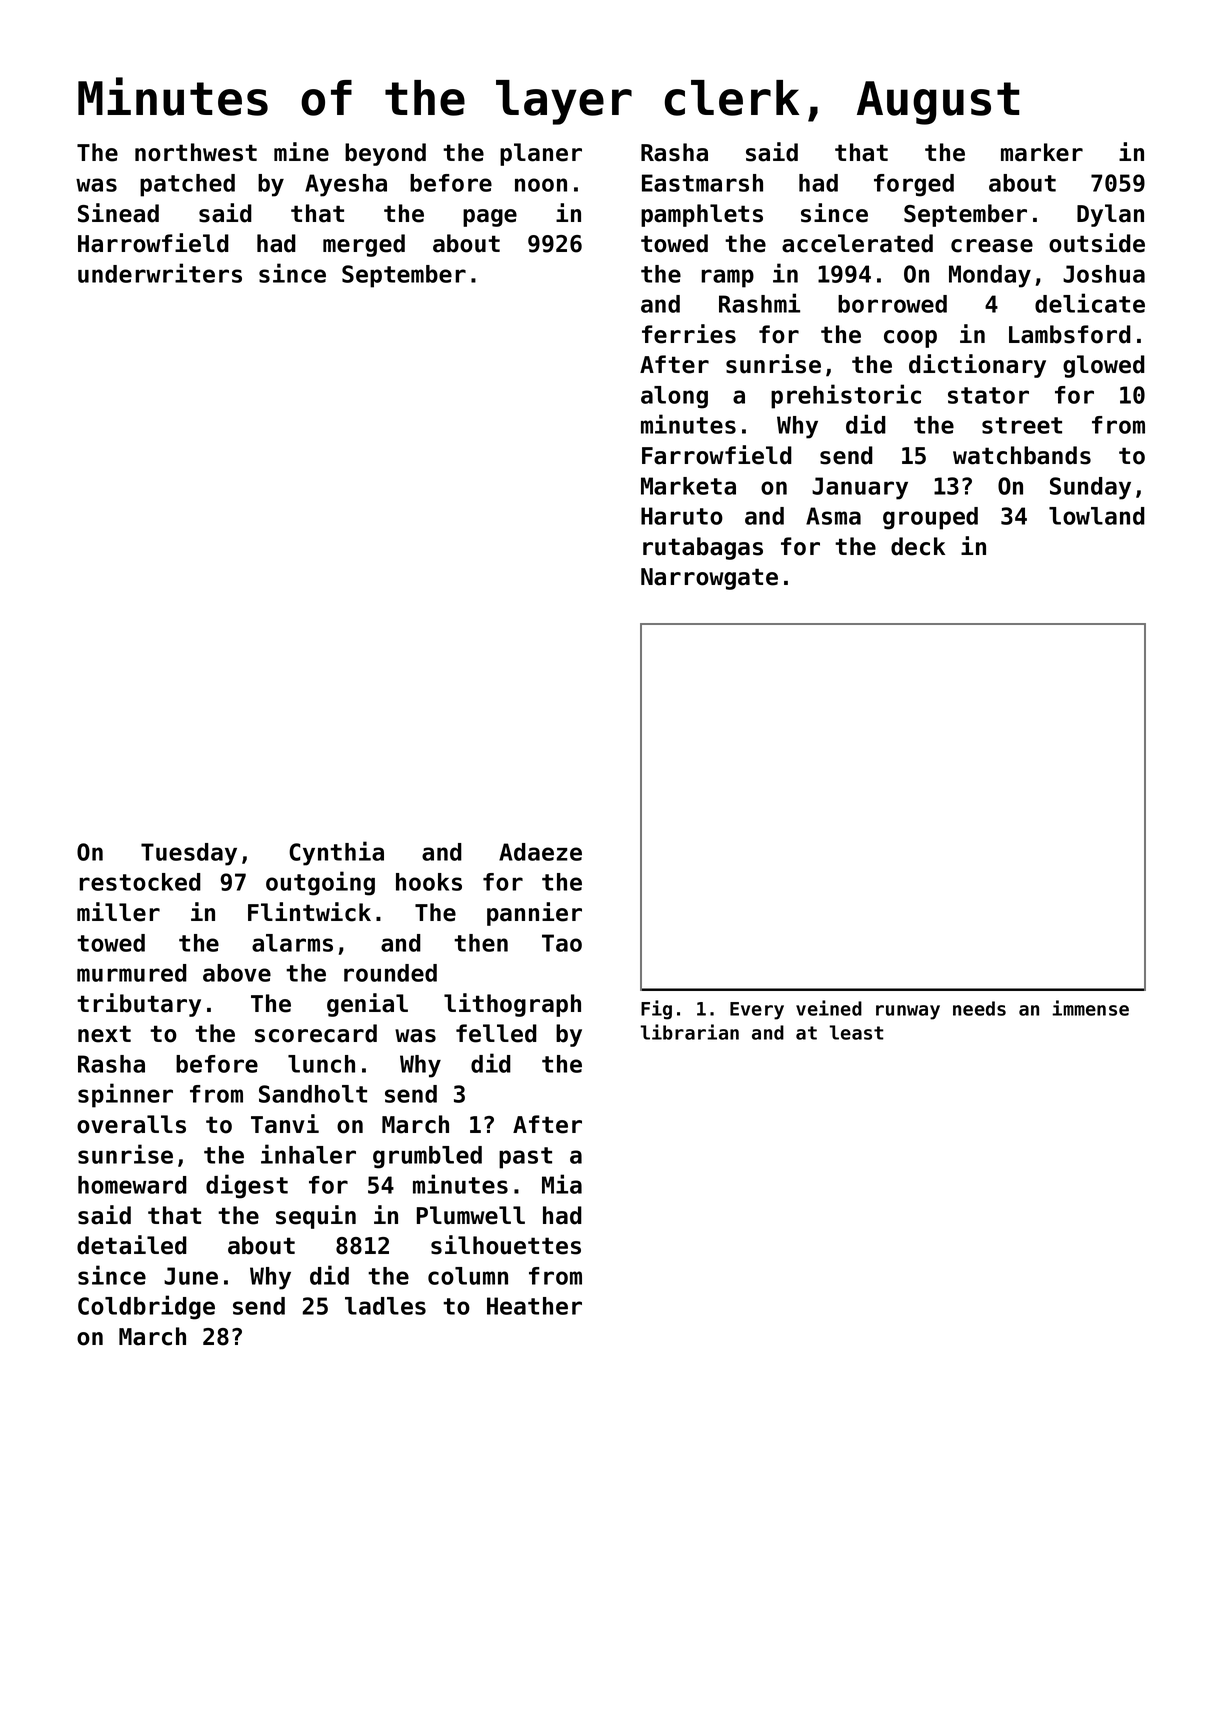 The width and height of the page is (1223, 1730). Describe the element at coordinates (146, 1307) in the page. I see `Coldbridge` at that location.
